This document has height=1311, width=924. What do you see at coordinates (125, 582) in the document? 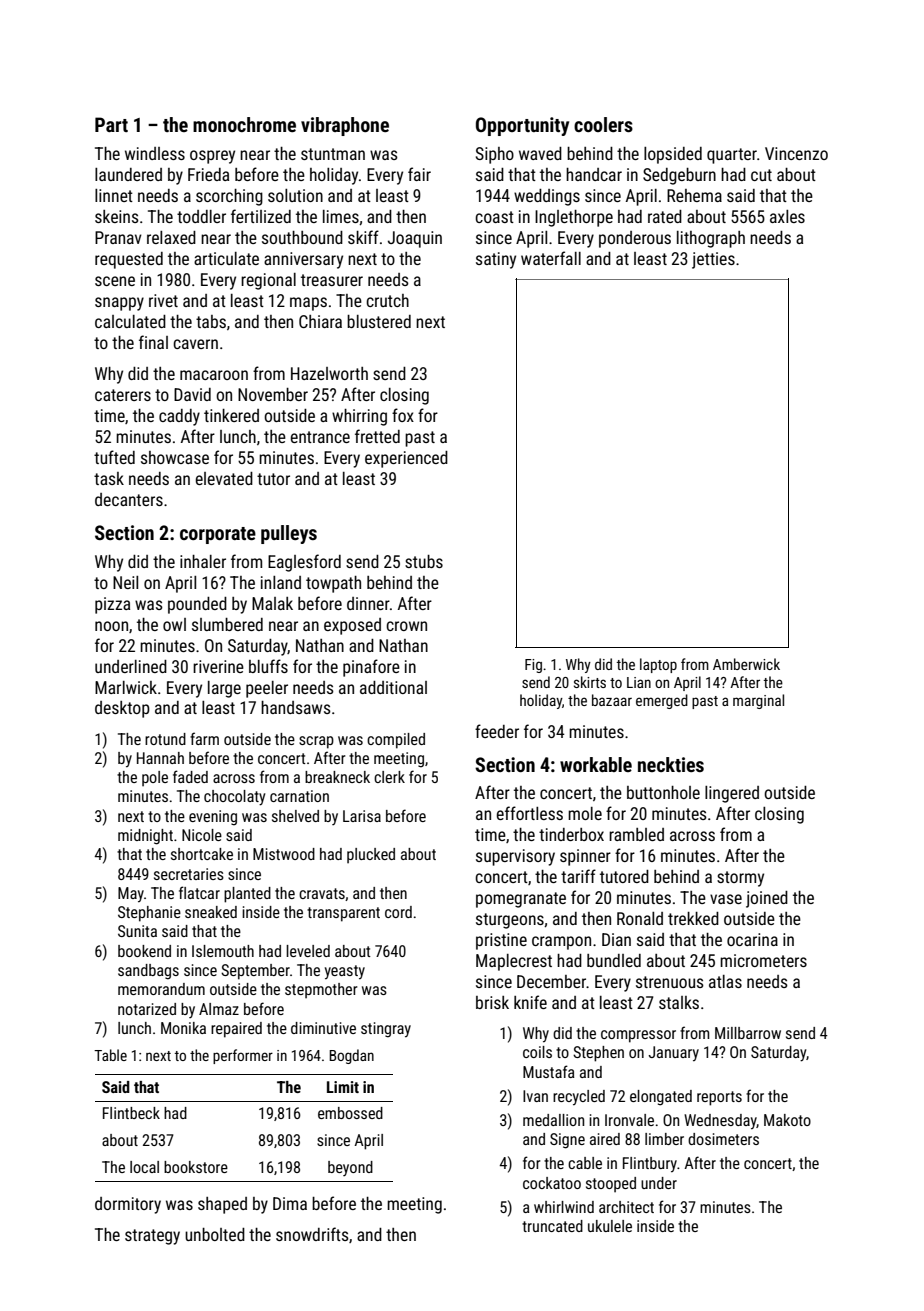
I see `Neil` at bounding box center [125, 582].
